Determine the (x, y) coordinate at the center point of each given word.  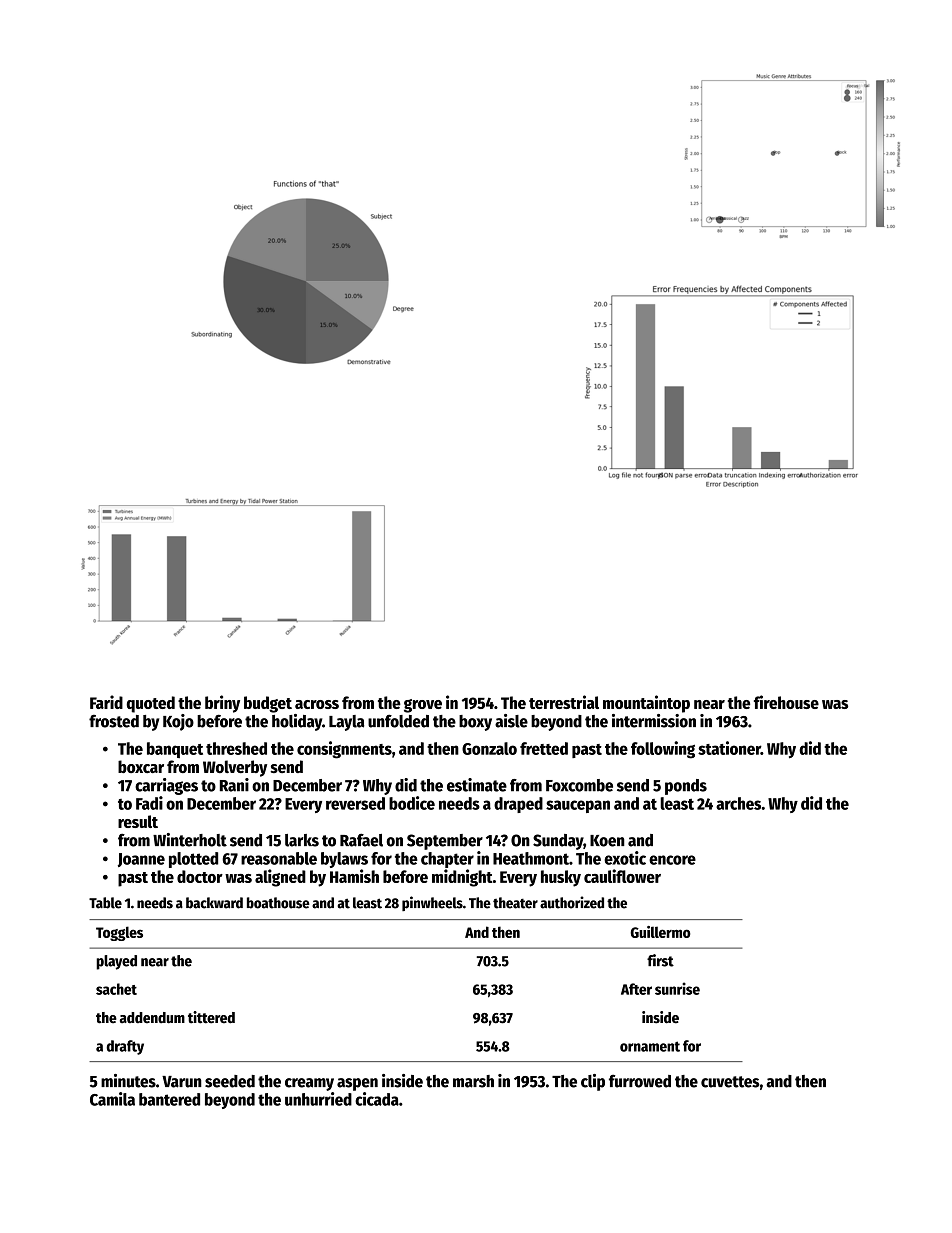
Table (105, 903)
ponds (686, 787)
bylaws (344, 860)
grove (423, 706)
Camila (112, 1099)
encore (672, 860)
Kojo (178, 722)
